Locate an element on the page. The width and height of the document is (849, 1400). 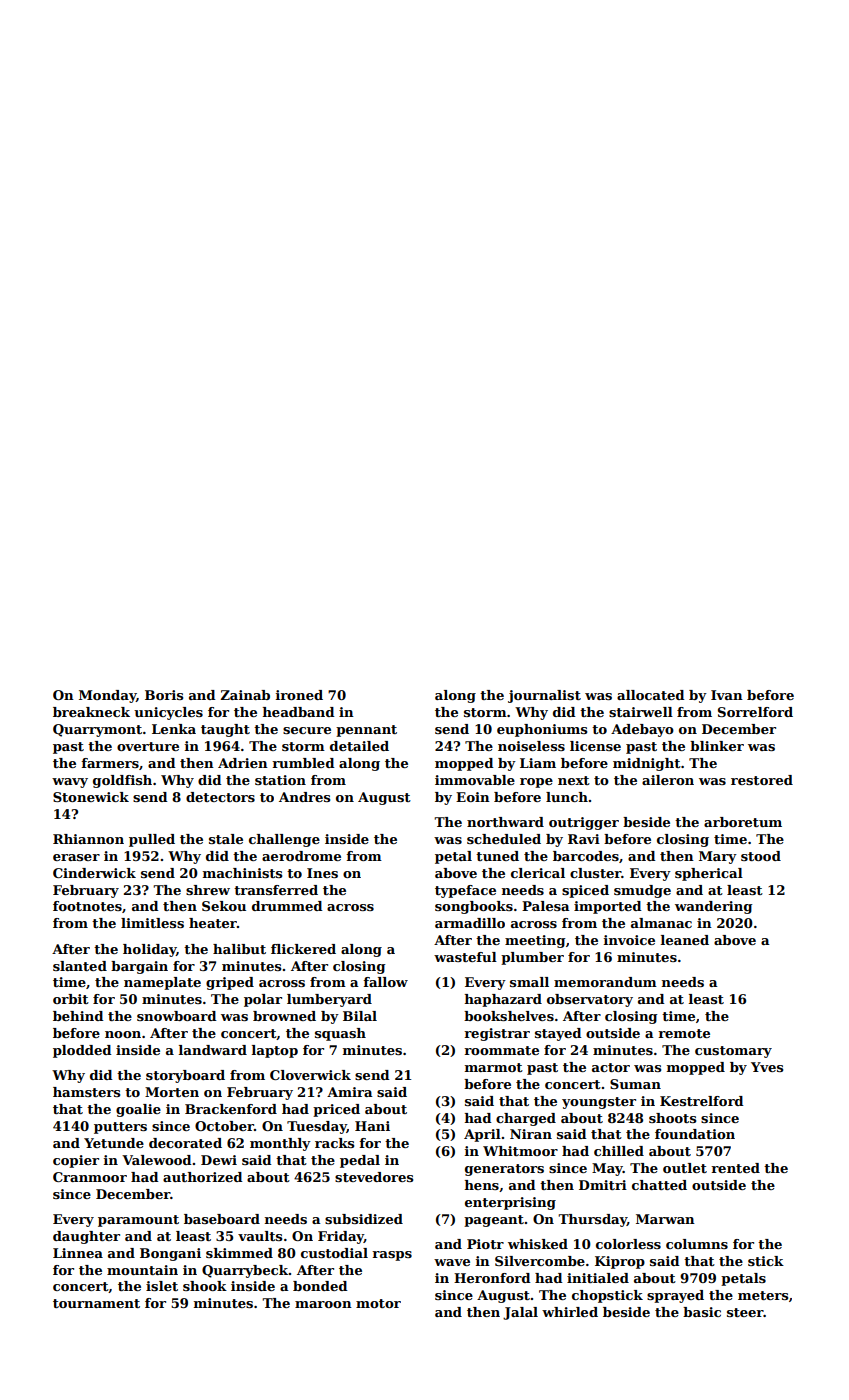
goldfish is located at coordinates (122, 781).
